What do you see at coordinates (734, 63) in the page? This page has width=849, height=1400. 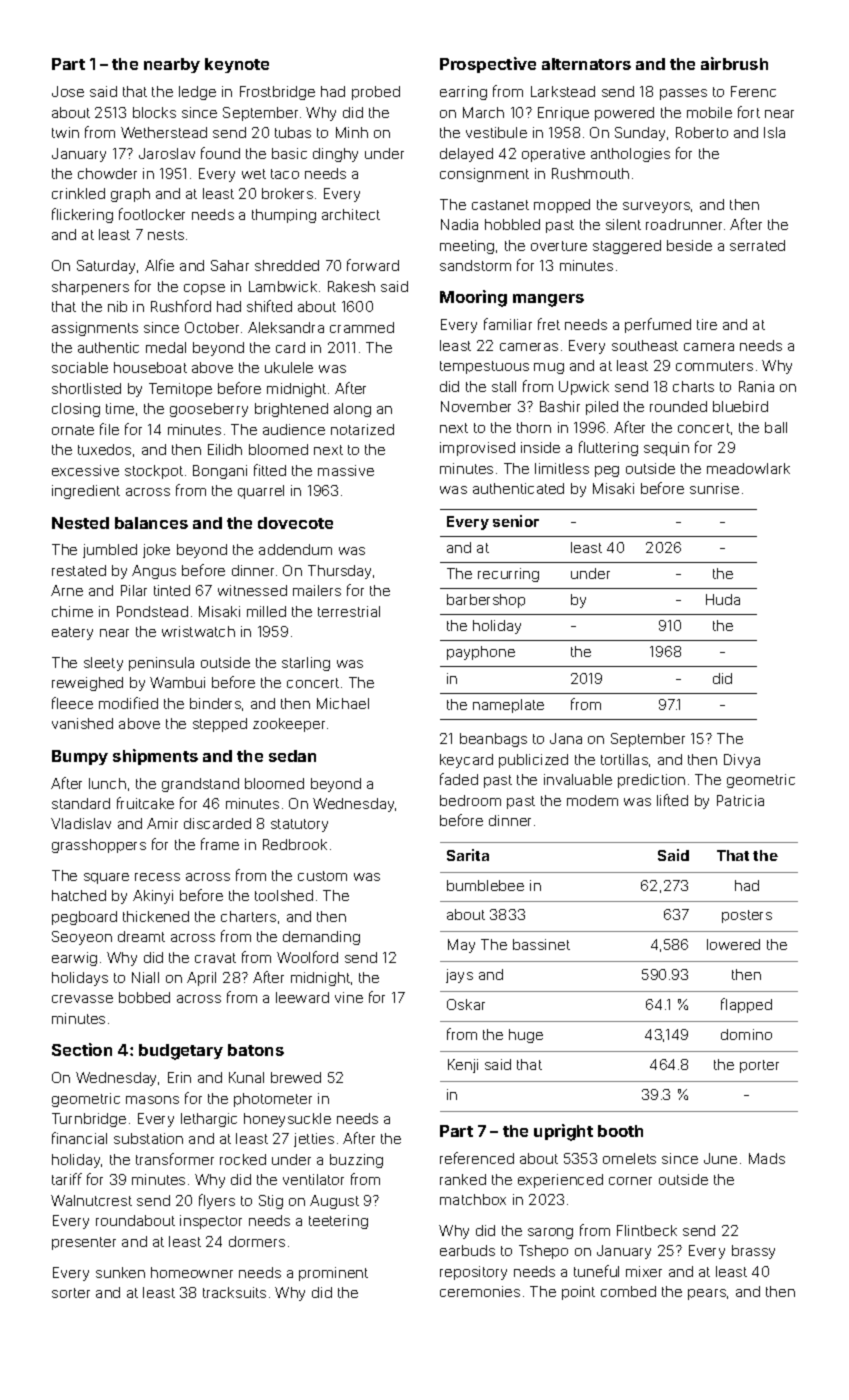 I see `airbrush` at bounding box center [734, 63].
